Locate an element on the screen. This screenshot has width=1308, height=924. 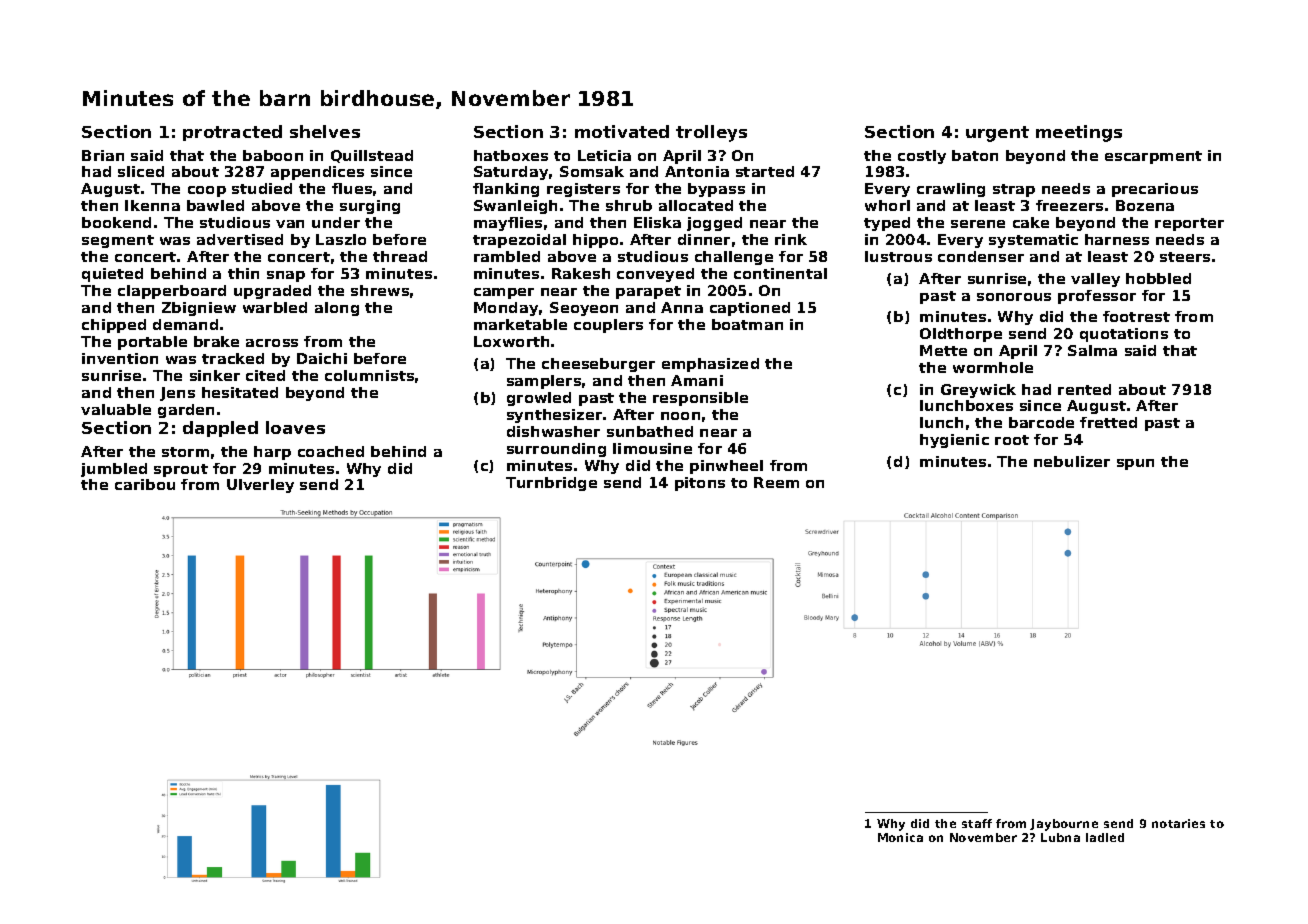
loaves is located at coordinates (295, 427).
